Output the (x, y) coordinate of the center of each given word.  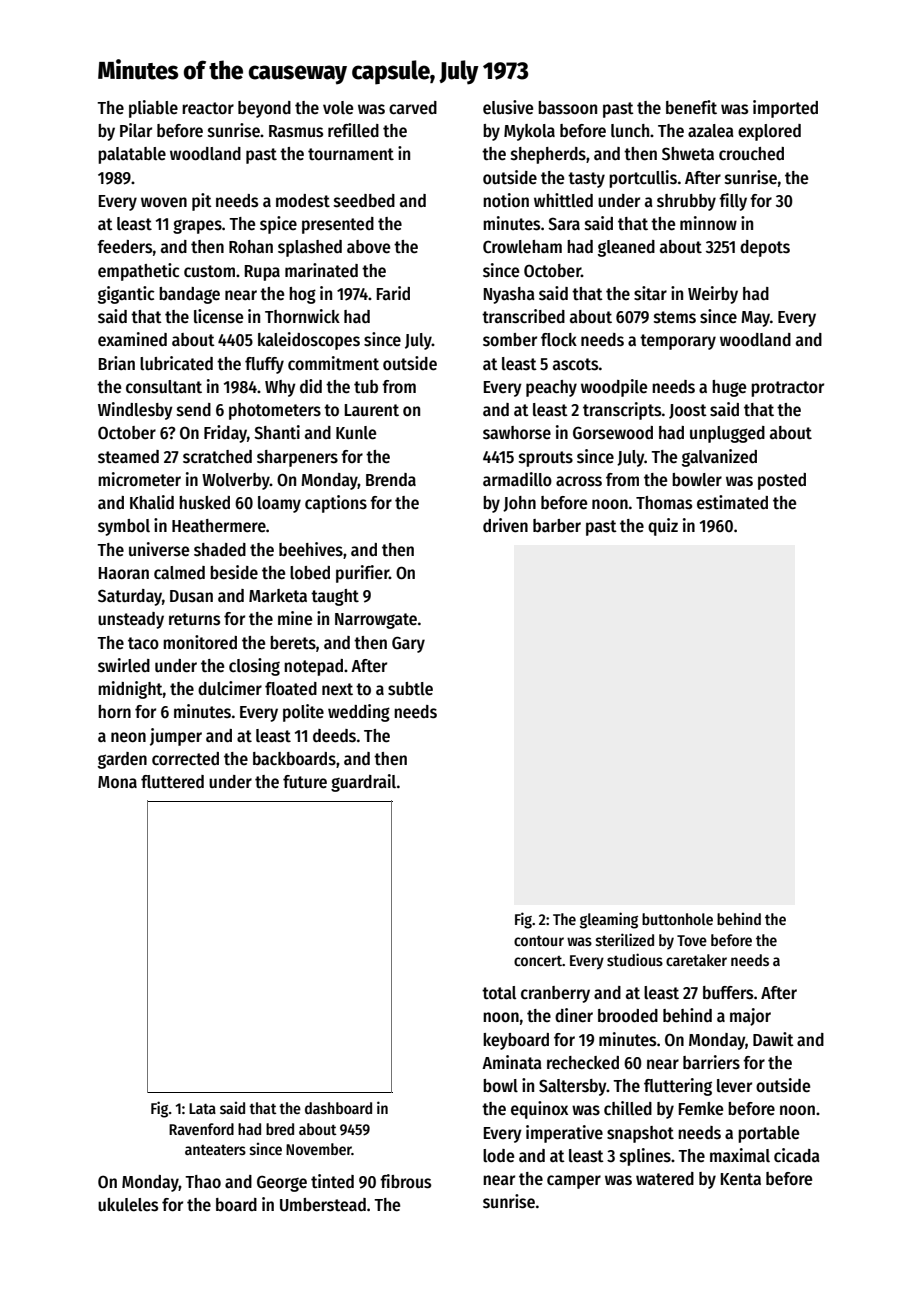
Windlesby (135, 411)
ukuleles (128, 1205)
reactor (208, 108)
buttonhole (677, 919)
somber (510, 340)
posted (782, 481)
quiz (663, 527)
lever (734, 1086)
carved (413, 108)
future (305, 782)
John (519, 504)
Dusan (191, 596)
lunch (630, 131)
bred (280, 1129)
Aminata (512, 1062)
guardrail (363, 783)
